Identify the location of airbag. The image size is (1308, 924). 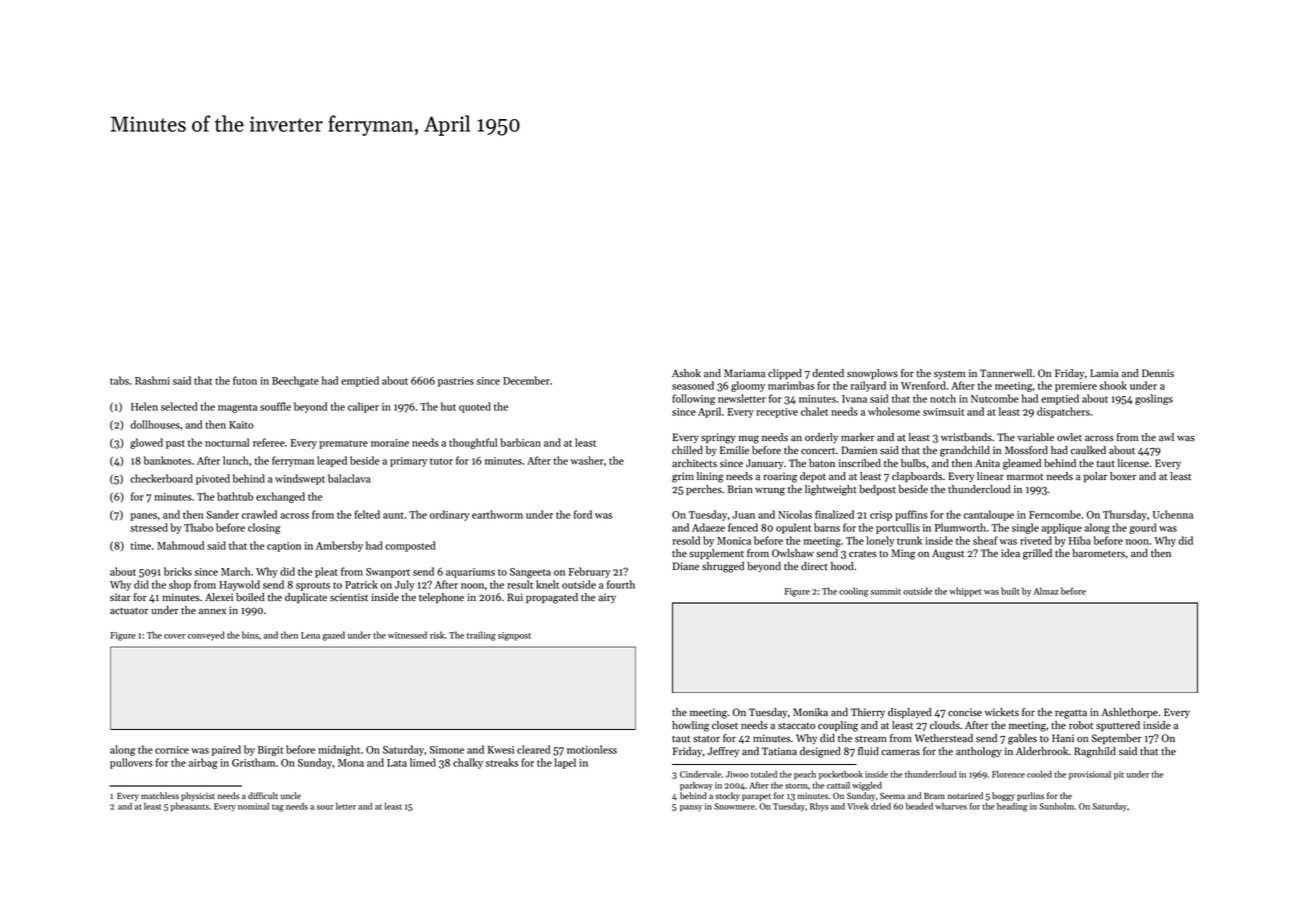
(203, 763).
